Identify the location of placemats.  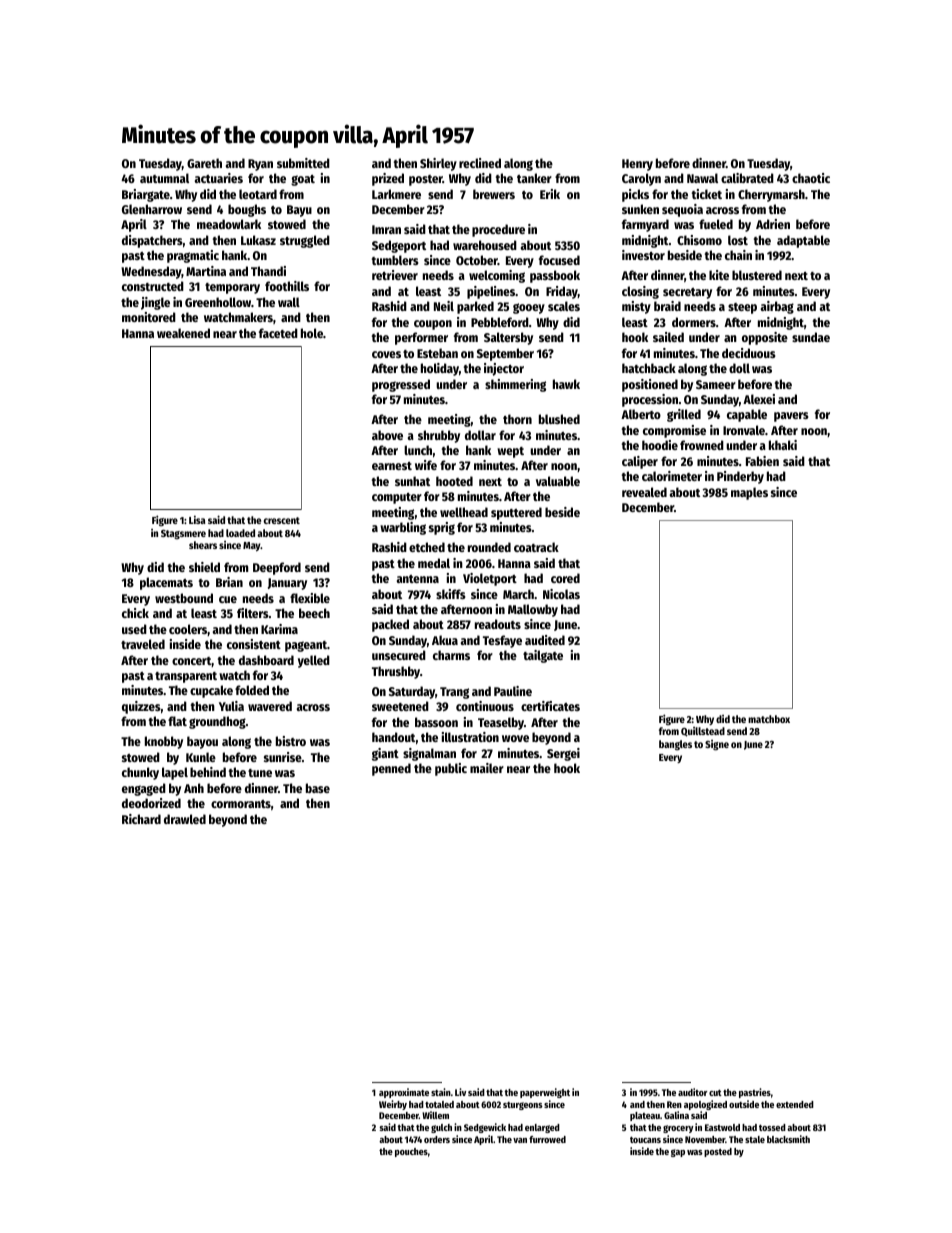
(166, 583).
